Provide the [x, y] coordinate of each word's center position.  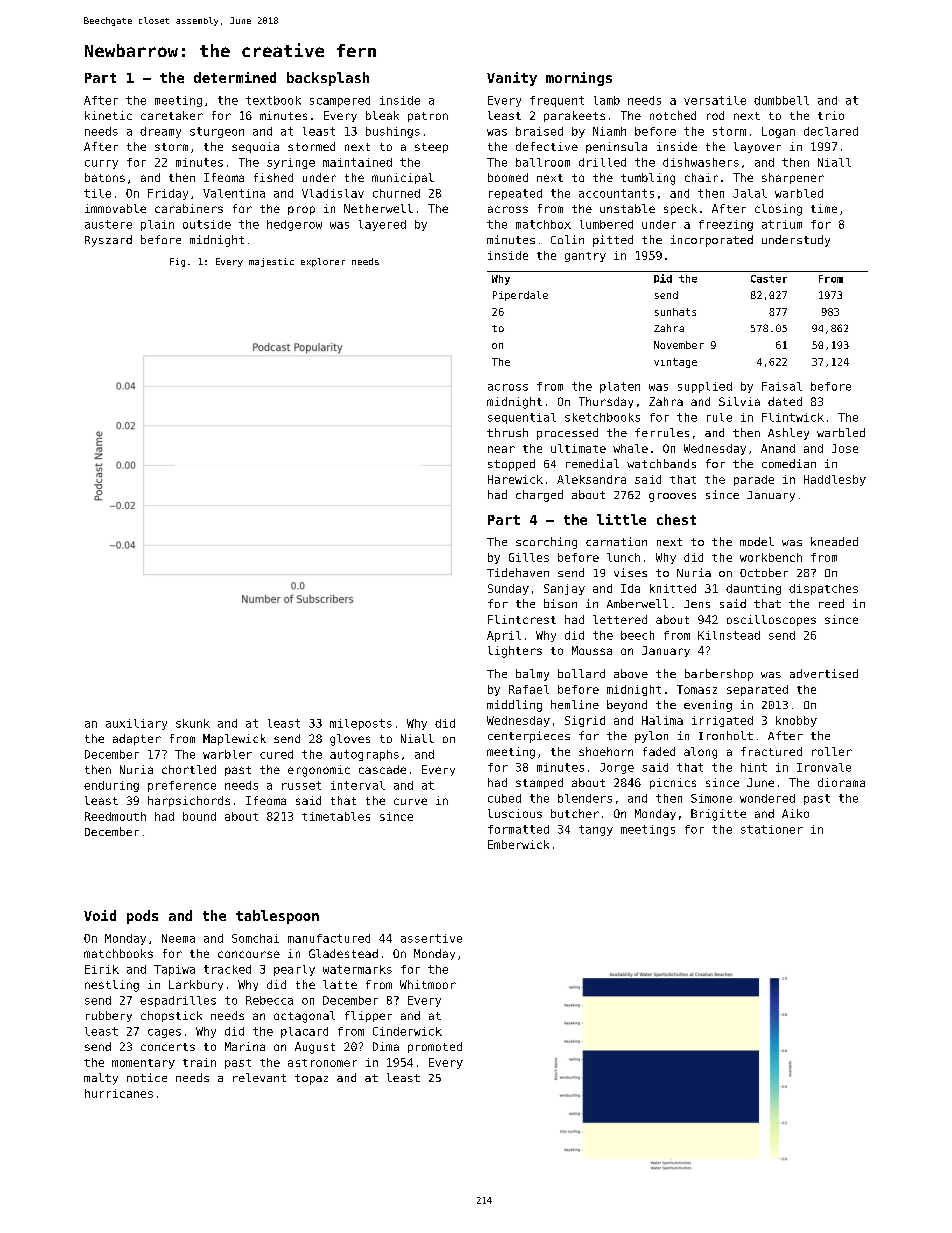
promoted [435, 1047]
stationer [772, 829]
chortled [189, 769]
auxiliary [136, 724]
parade [754, 480]
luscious [515, 813]
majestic [271, 262]
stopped [511, 465]
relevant [259, 1077]
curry [101, 164]
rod [715, 115]
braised [539, 131]
